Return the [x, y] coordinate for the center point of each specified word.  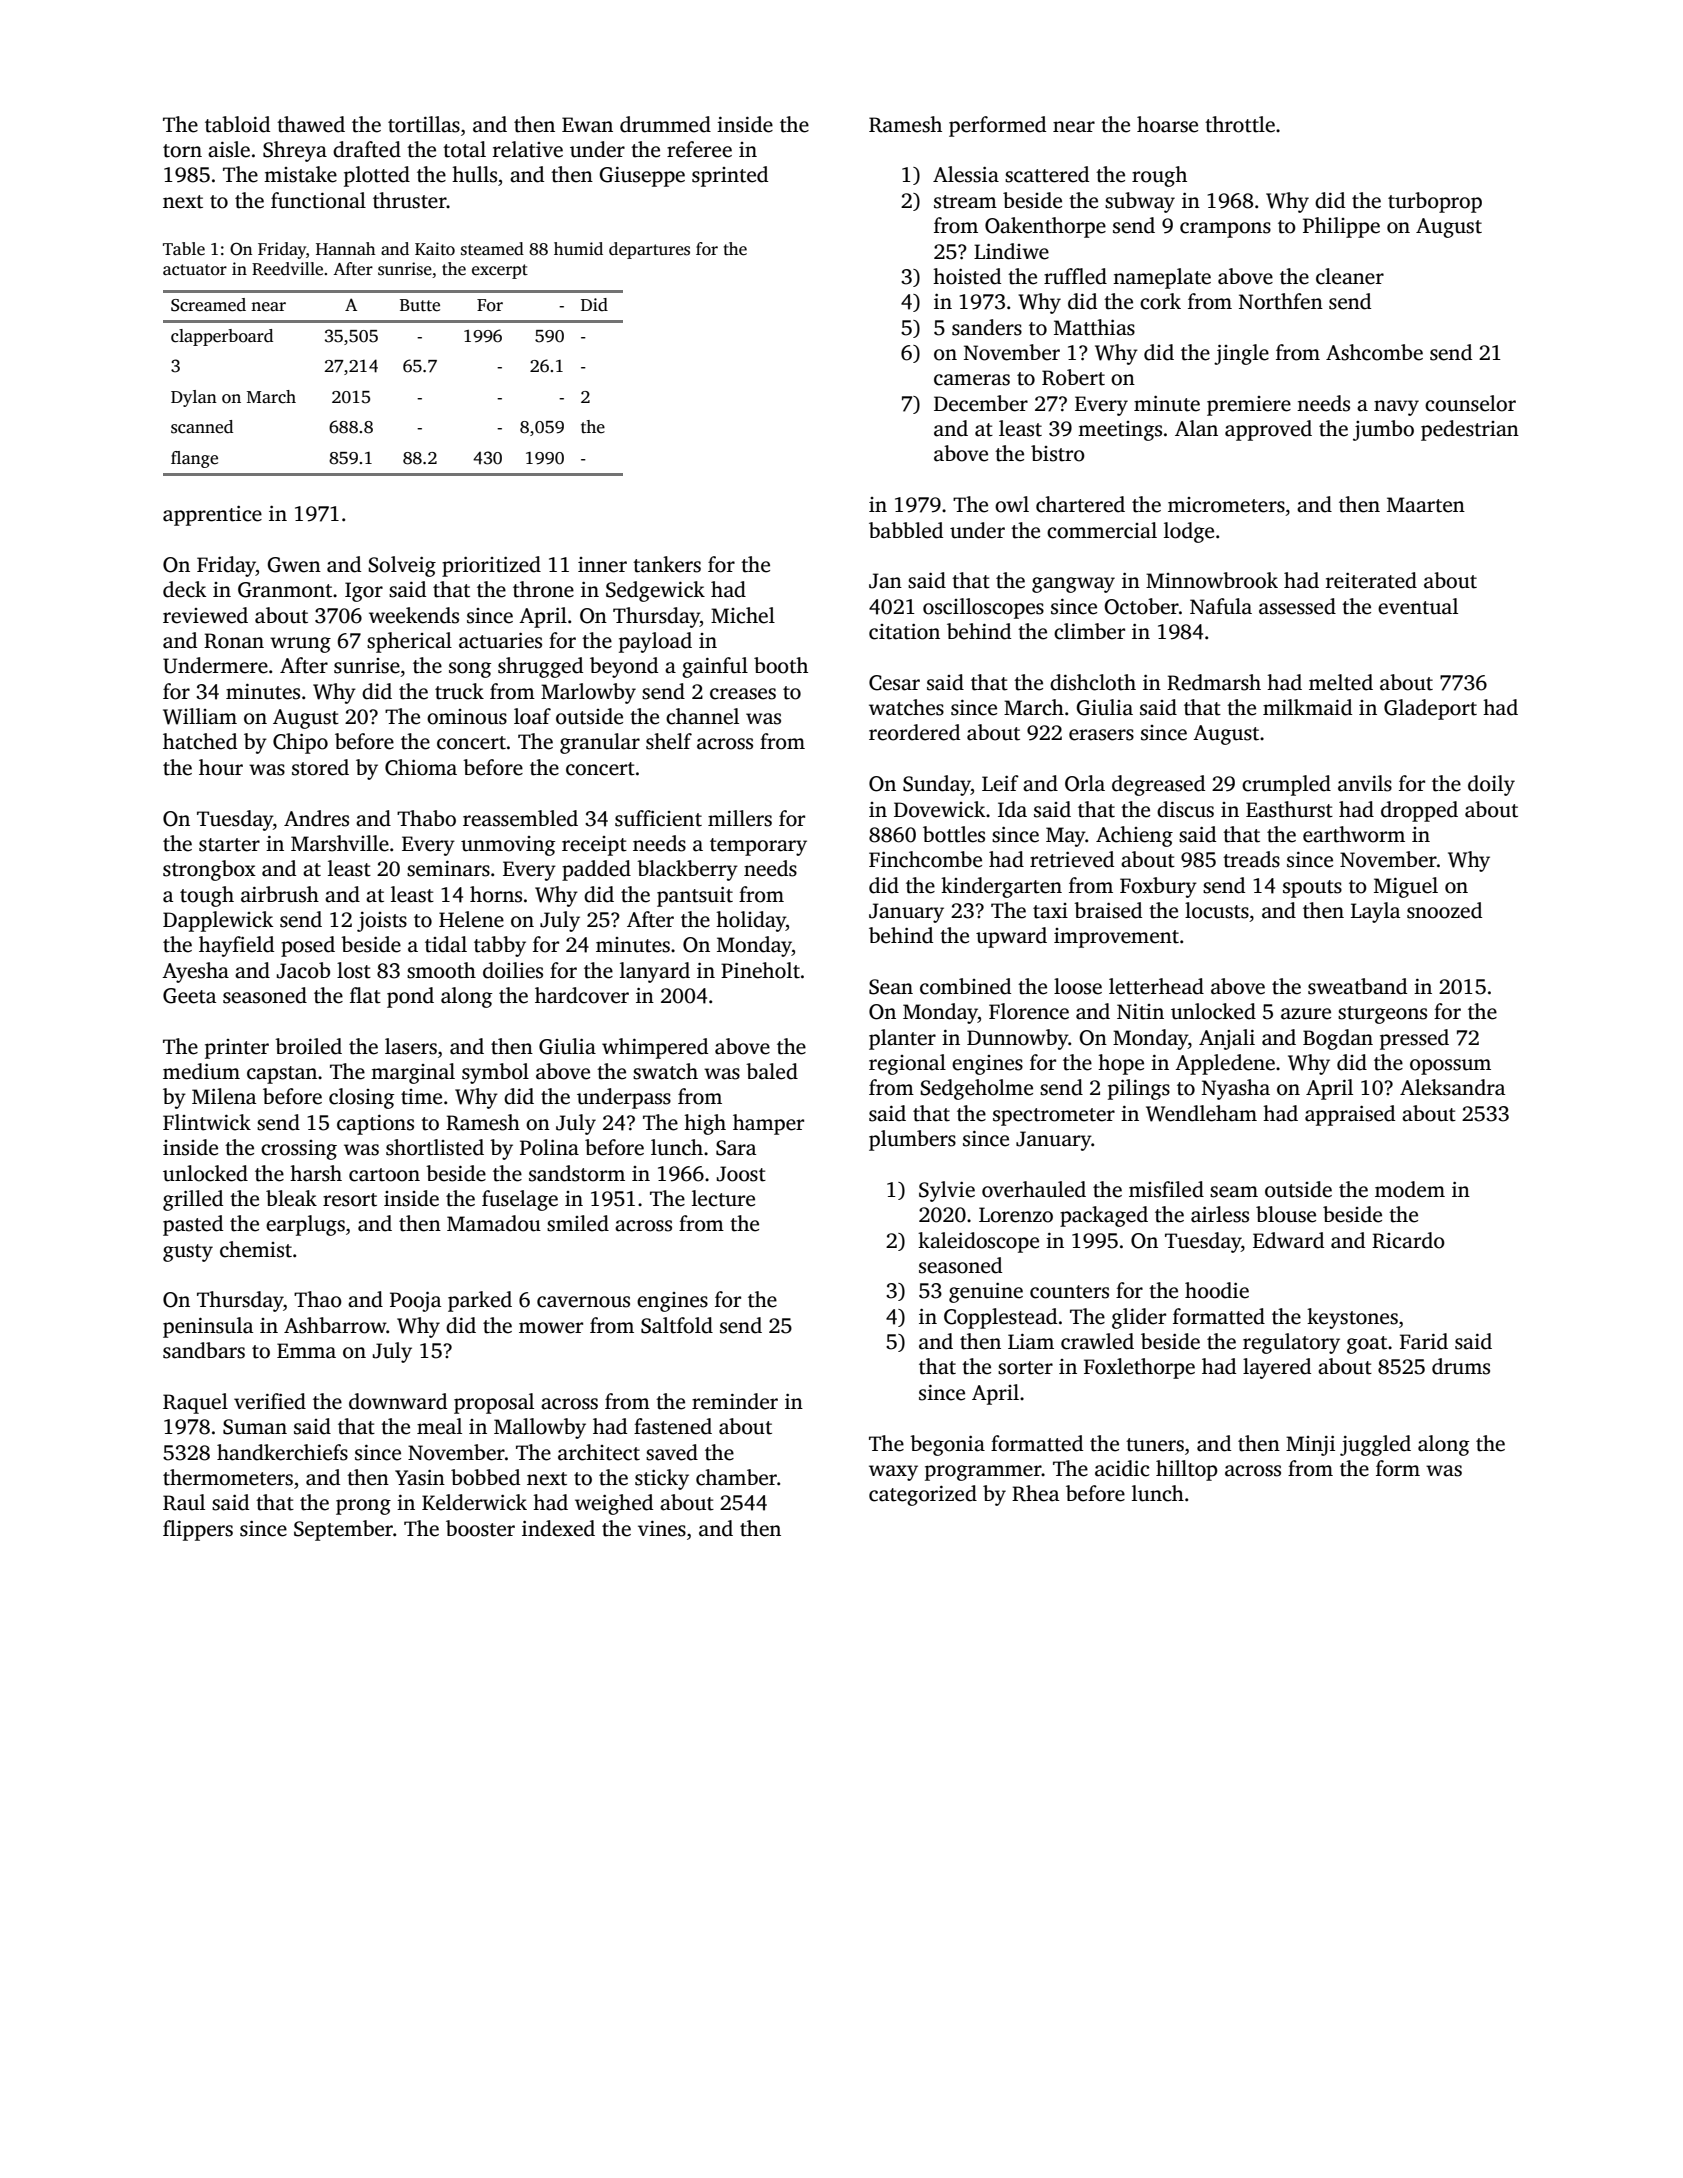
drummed [665, 124]
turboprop [1435, 202]
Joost [741, 1174]
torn [182, 151]
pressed [1414, 1039]
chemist [256, 1249]
